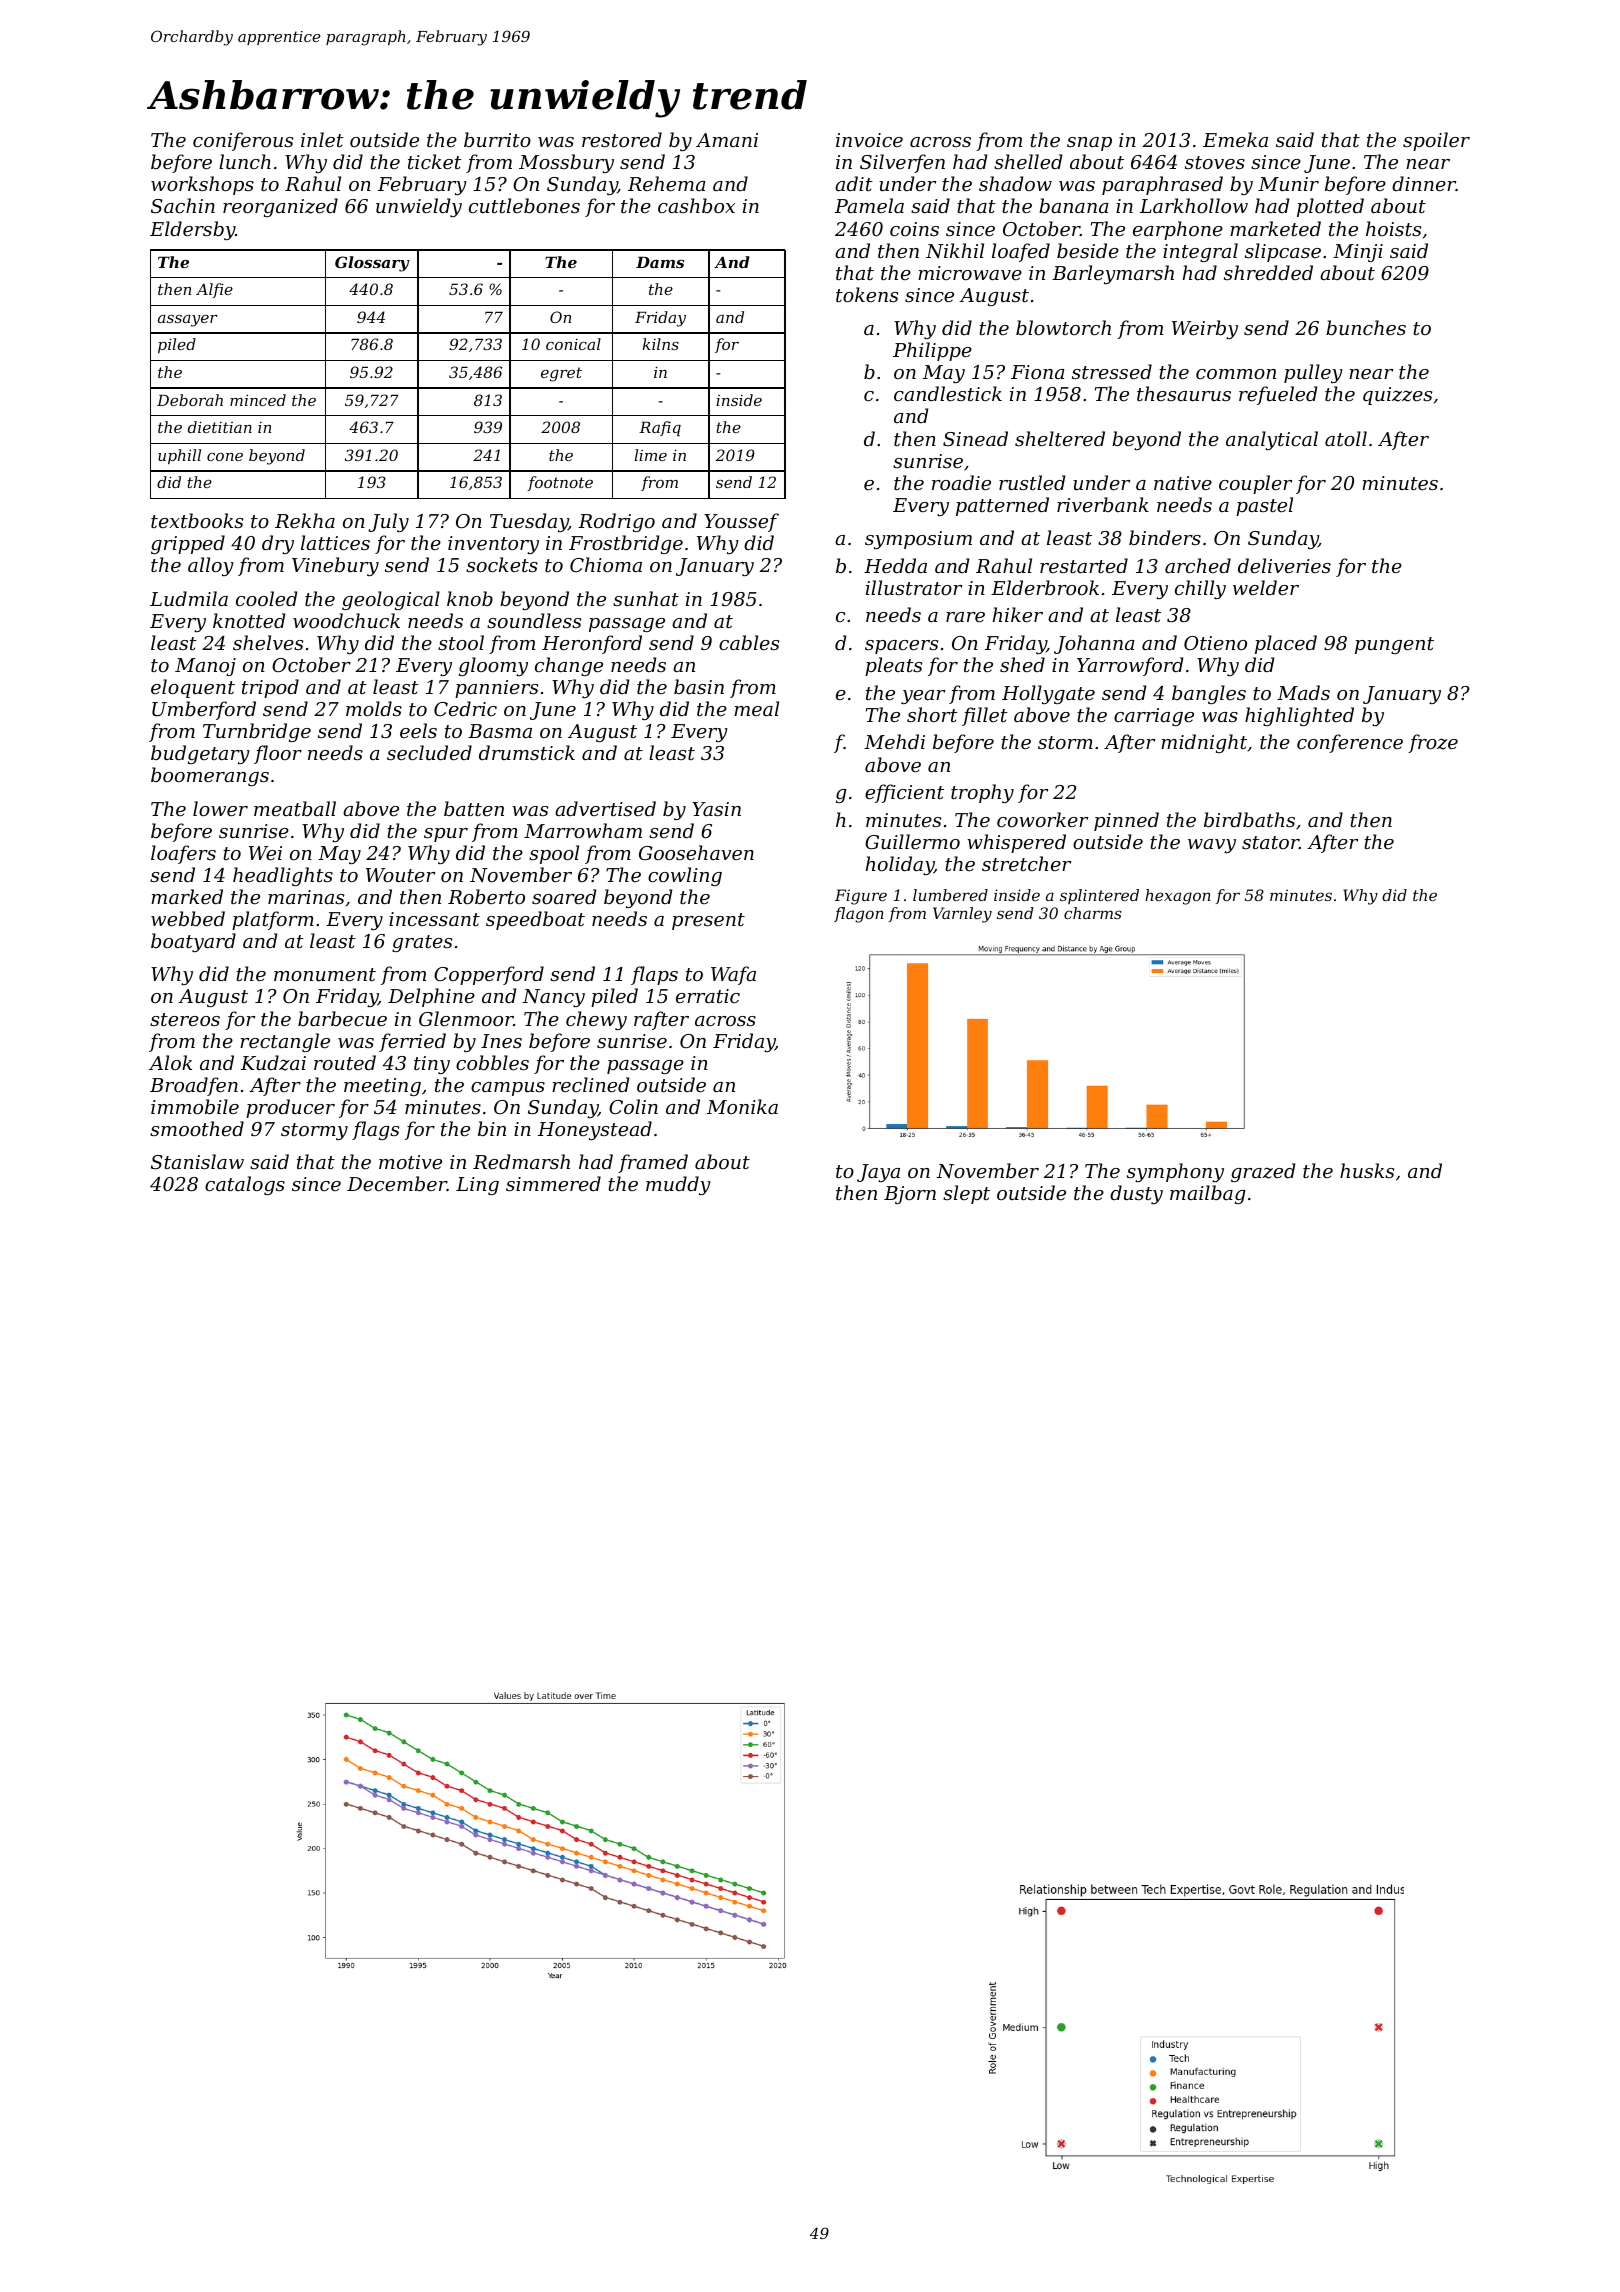 The width and height of the page is (1620, 2292). I want to click on Monika, so click(742, 1106).
